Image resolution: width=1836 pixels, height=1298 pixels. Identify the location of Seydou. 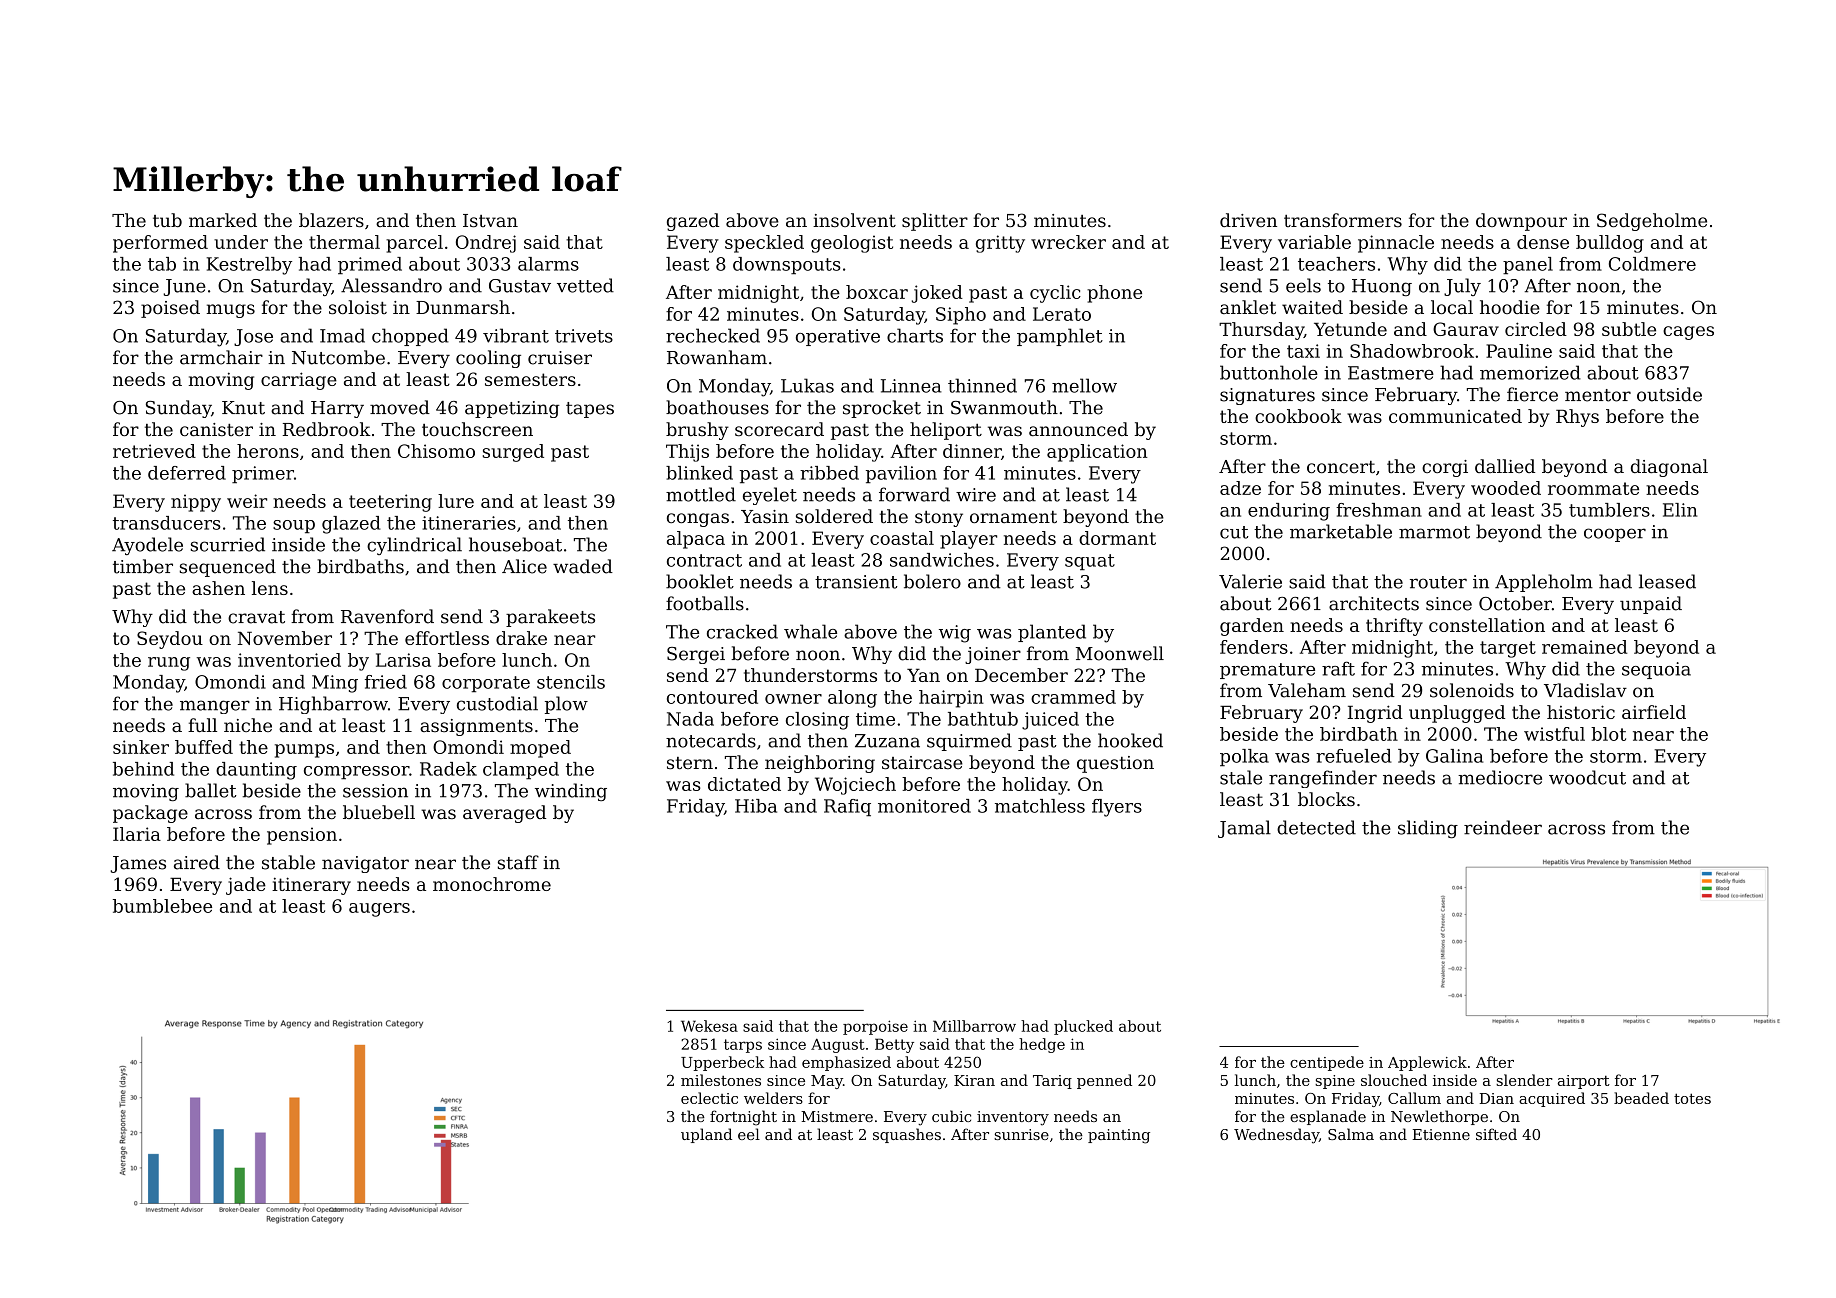
(170, 640).
